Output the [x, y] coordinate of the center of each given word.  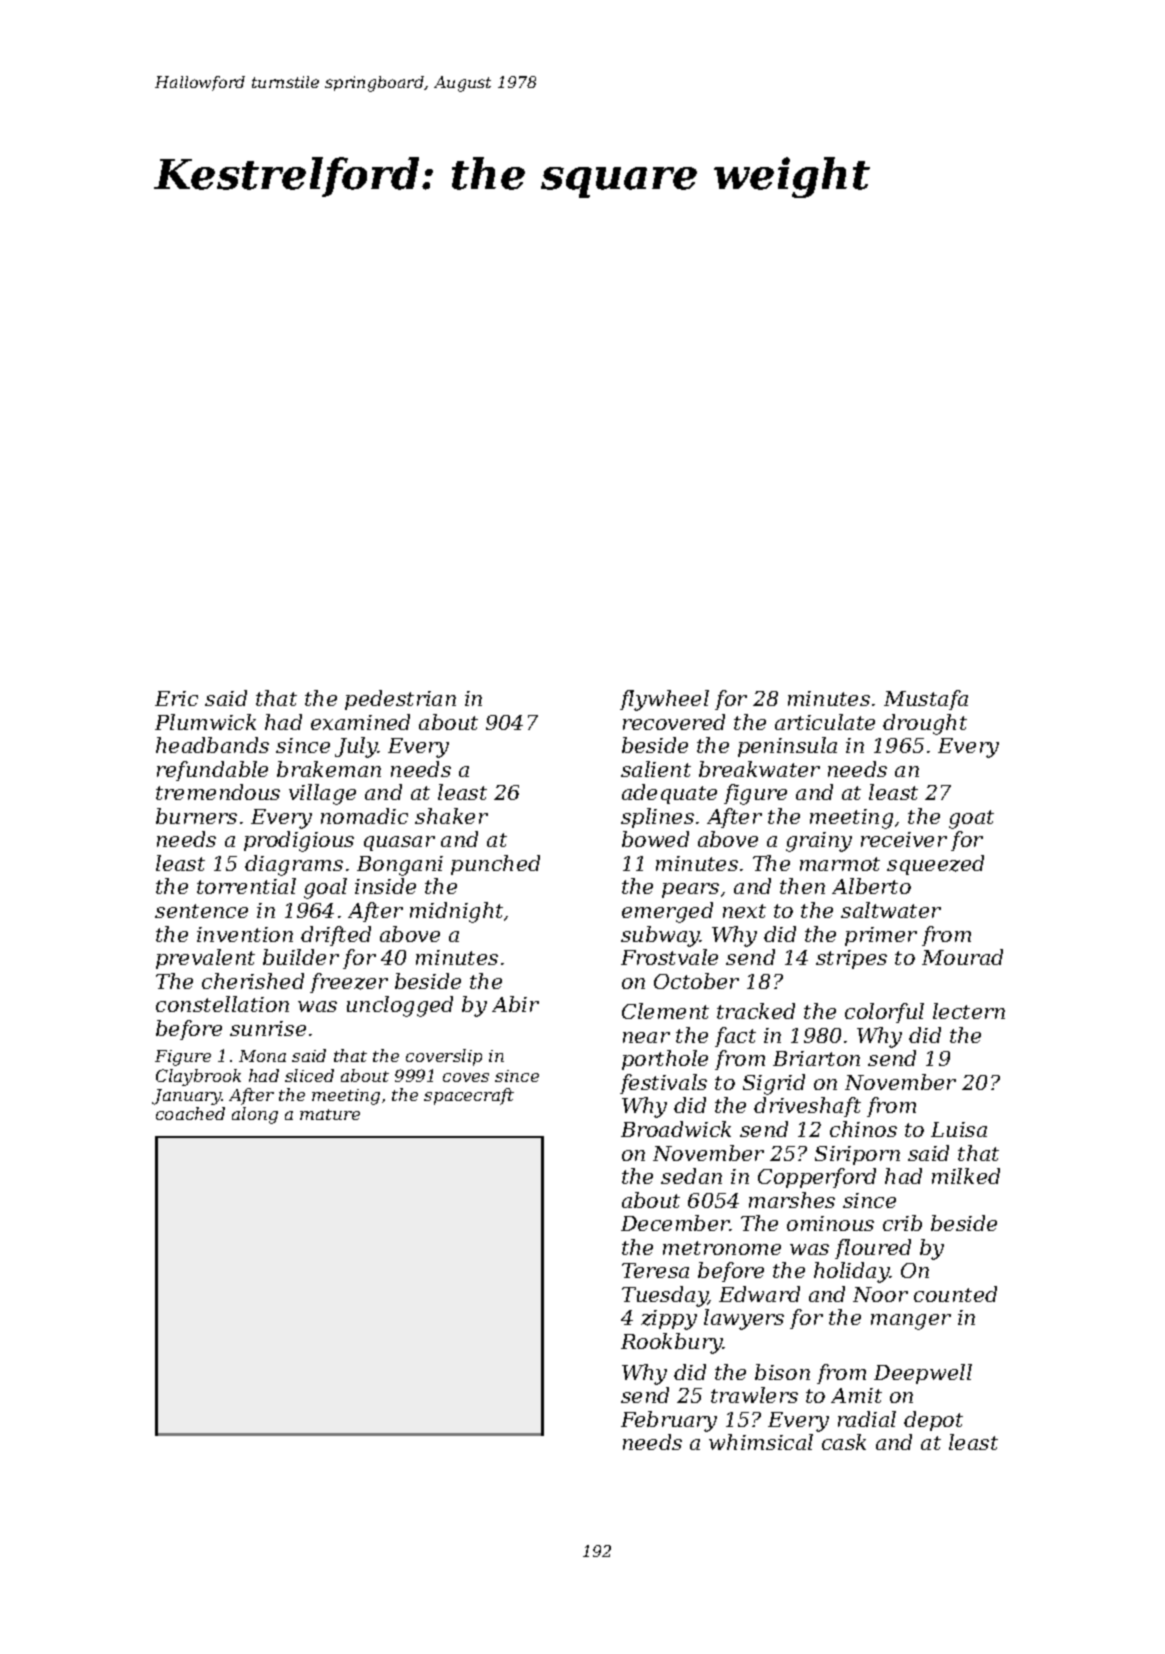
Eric [176, 698]
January [186, 1097]
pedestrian [400, 700]
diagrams [294, 865]
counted [955, 1294]
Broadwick [676, 1129]
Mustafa [926, 700]
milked [966, 1176]
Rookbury [672, 1343]
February [669, 1421]
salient [656, 769]
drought [925, 724]
